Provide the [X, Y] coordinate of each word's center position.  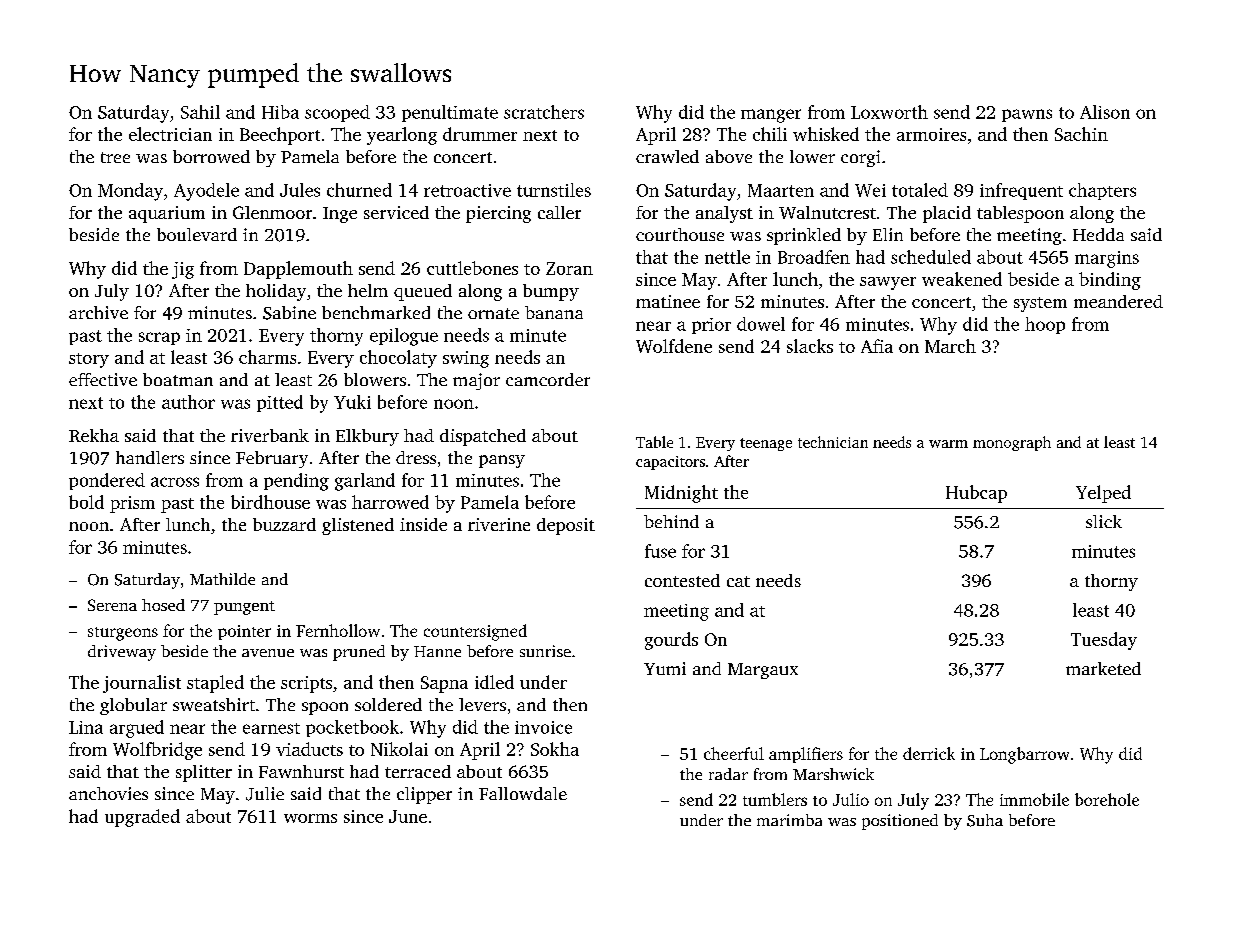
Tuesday [1104, 641]
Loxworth [889, 112]
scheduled [931, 257]
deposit [566, 526]
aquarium [167, 214]
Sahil [200, 112]
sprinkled [804, 236]
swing [466, 359]
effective [103, 379]
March [950, 346]
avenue [268, 653]
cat [738, 581]
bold [86, 502]
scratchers [544, 112]
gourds [671, 641]
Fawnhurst [301, 771]
